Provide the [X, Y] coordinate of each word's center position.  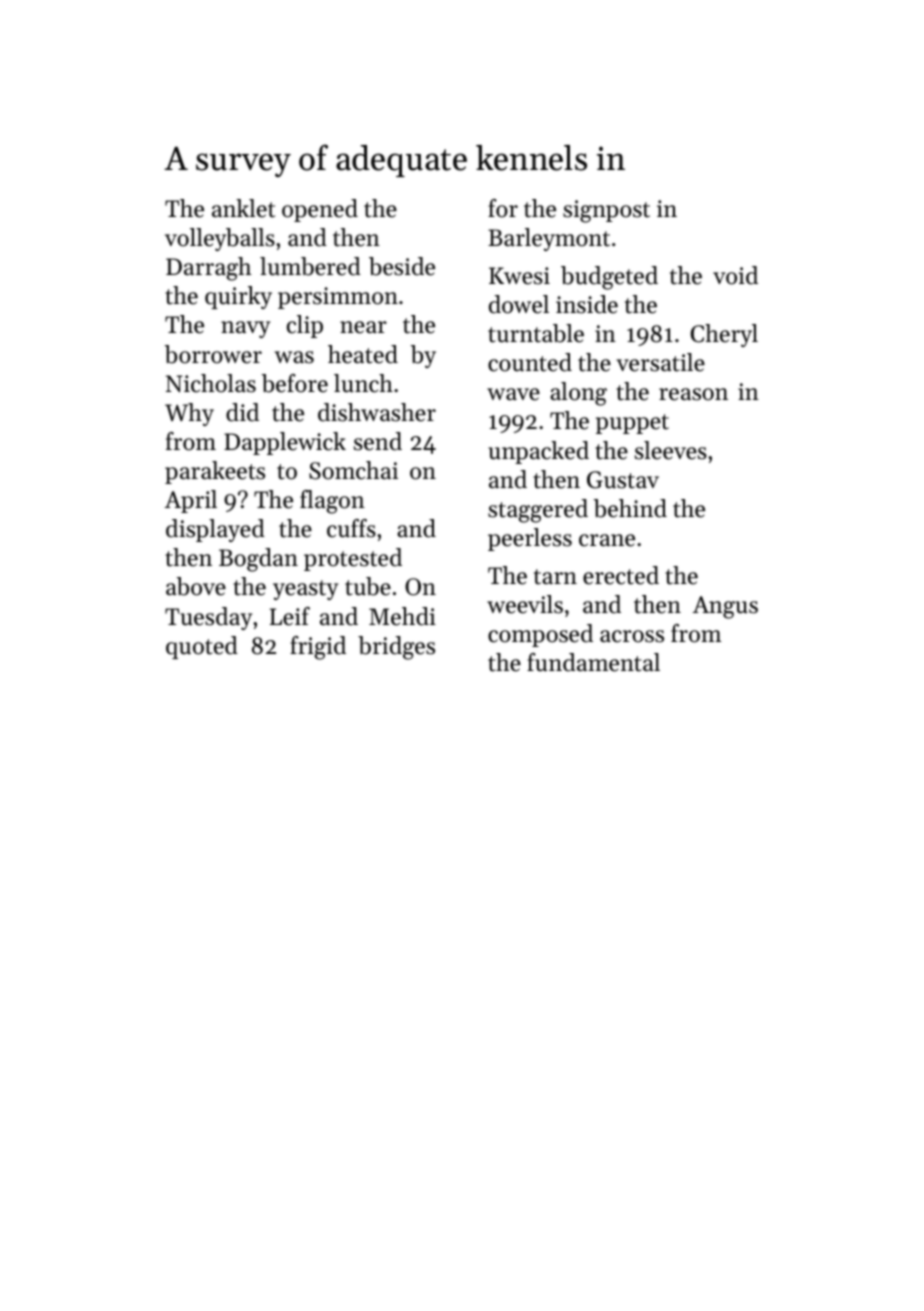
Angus [725, 607]
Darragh [209, 269]
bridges [396, 648]
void [735, 275]
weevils [525, 604]
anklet [243, 208]
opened [320, 210]
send [378, 441]
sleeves [671, 450]
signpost [606, 211]
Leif [290, 616]
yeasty [305, 590]
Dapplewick [285, 443]
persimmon [338, 298]
